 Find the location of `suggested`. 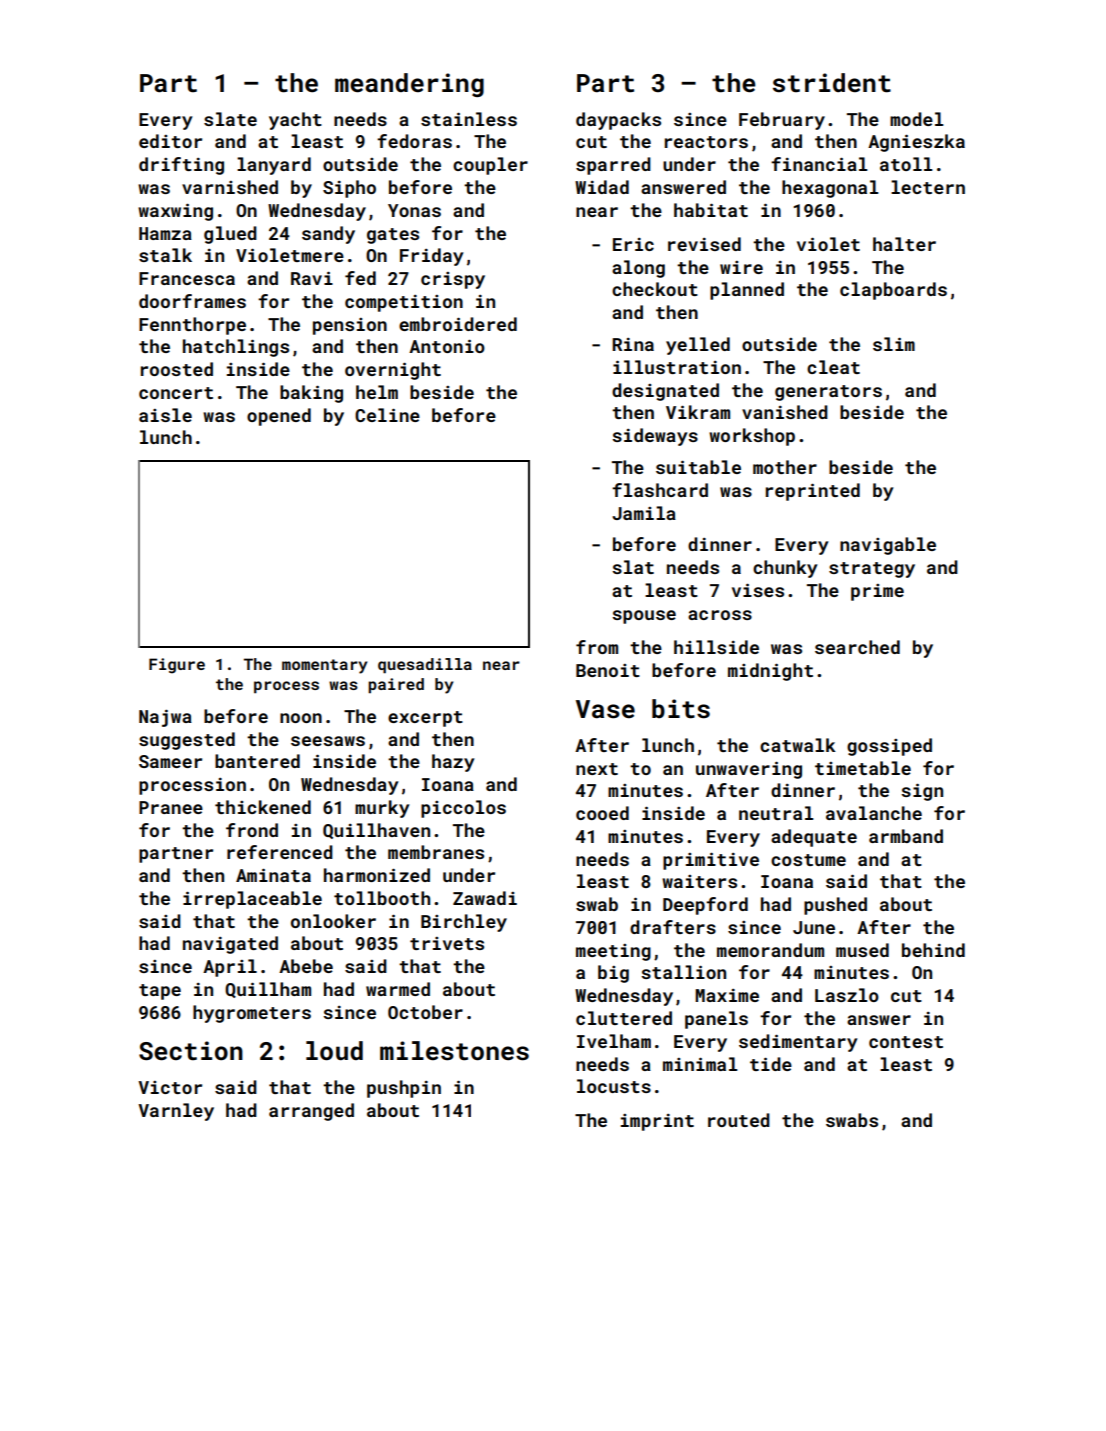

suggested is located at coordinates (187, 741).
